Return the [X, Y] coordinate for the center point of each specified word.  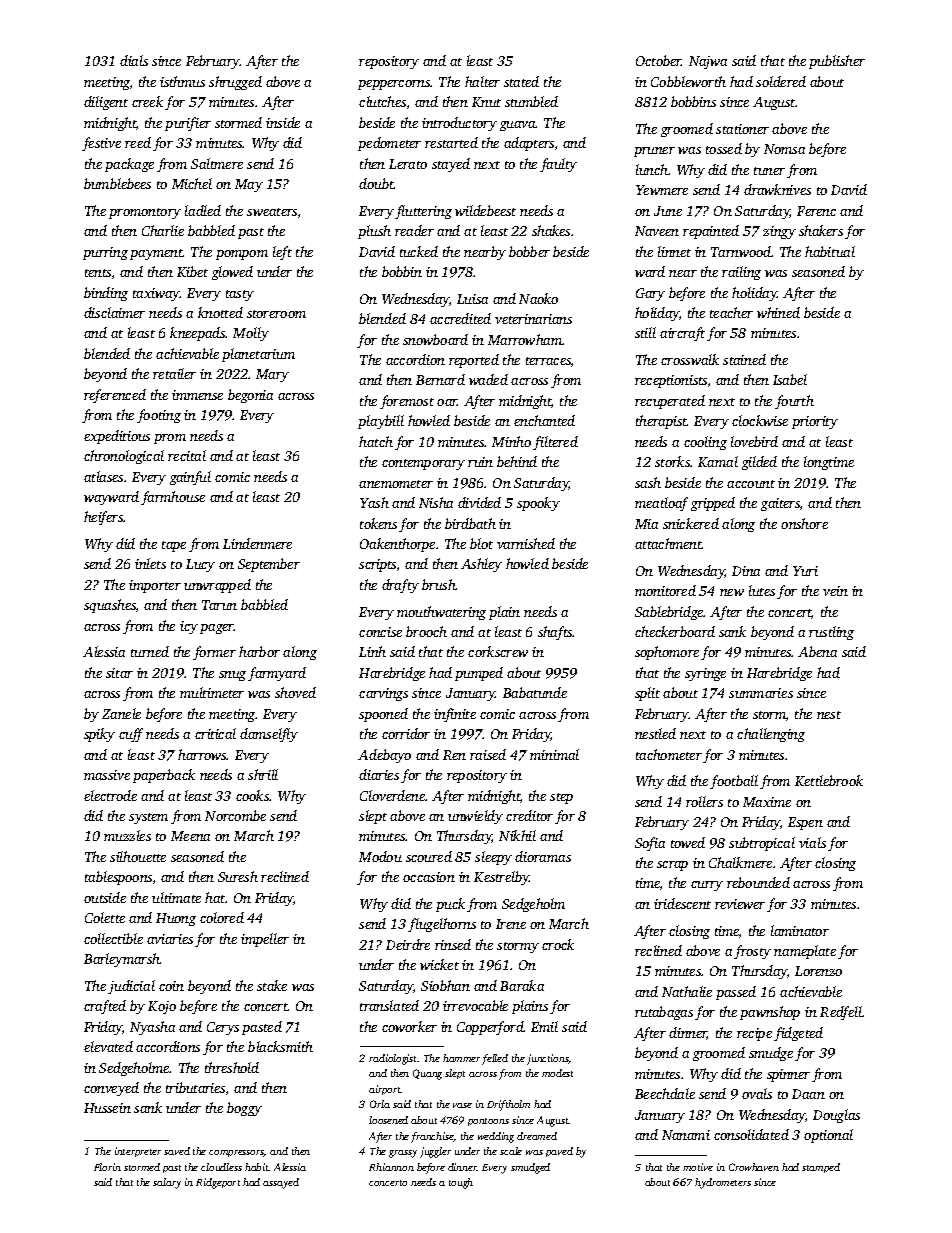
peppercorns [394, 85]
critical [215, 733]
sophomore [667, 653]
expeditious [117, 437]
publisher [837, 62]
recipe [754, 1034]
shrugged [235, 83]
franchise [432, 1137]
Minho [511, 441]
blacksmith [280, 1046]
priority [815, 422]
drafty [400, 586]
